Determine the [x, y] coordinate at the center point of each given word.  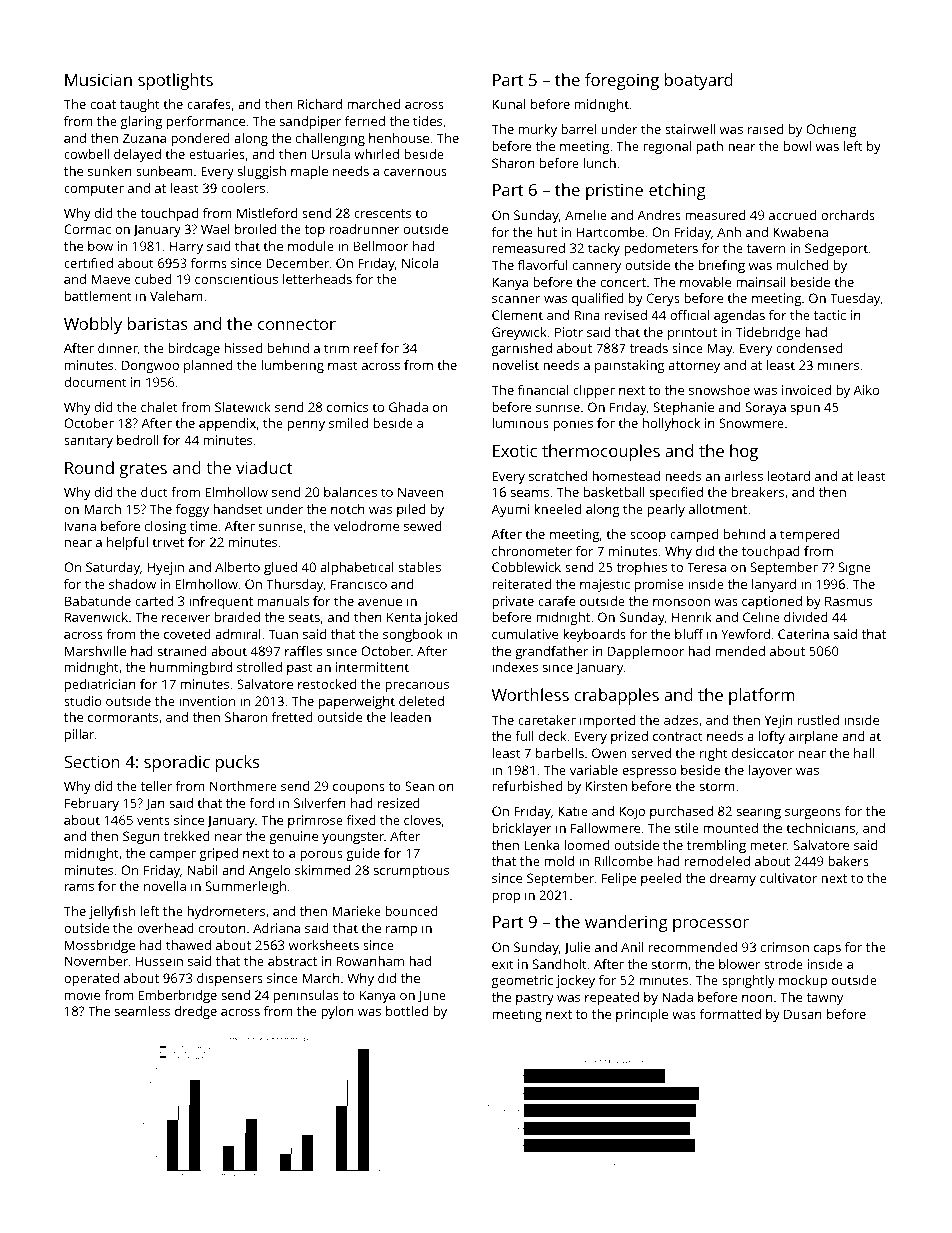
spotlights [175, 81]
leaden [411, 717]
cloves [422, 820]
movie [82, 995]
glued [280, 568]
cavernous [415, 172]
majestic [605, 585]
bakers [848, 861]
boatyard [699, 81]
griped [219, 854]
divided [806, 617]
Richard [320, 104]
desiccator [763, 753]
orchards [848, 215]
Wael [215, 229]
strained [182, 651]
